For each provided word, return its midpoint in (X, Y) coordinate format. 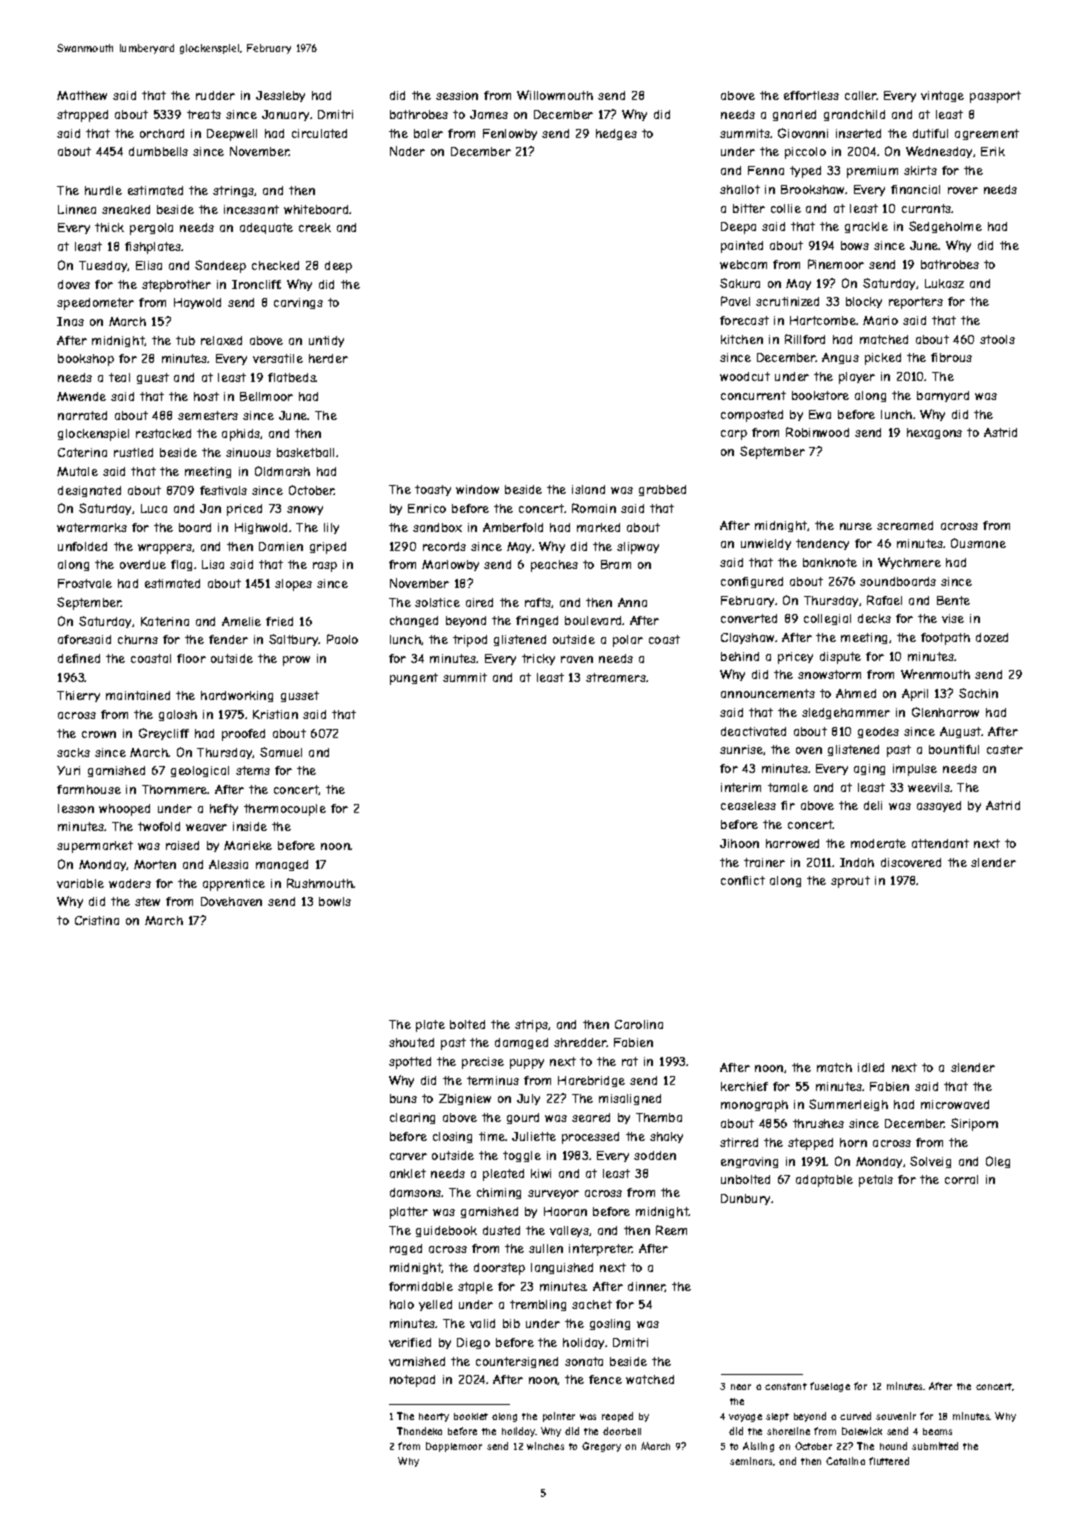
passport (995, 97)
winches (545, 1446)
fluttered (889, 1461)
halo (402, 1304)
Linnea (77, 209)
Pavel (735, 301)
